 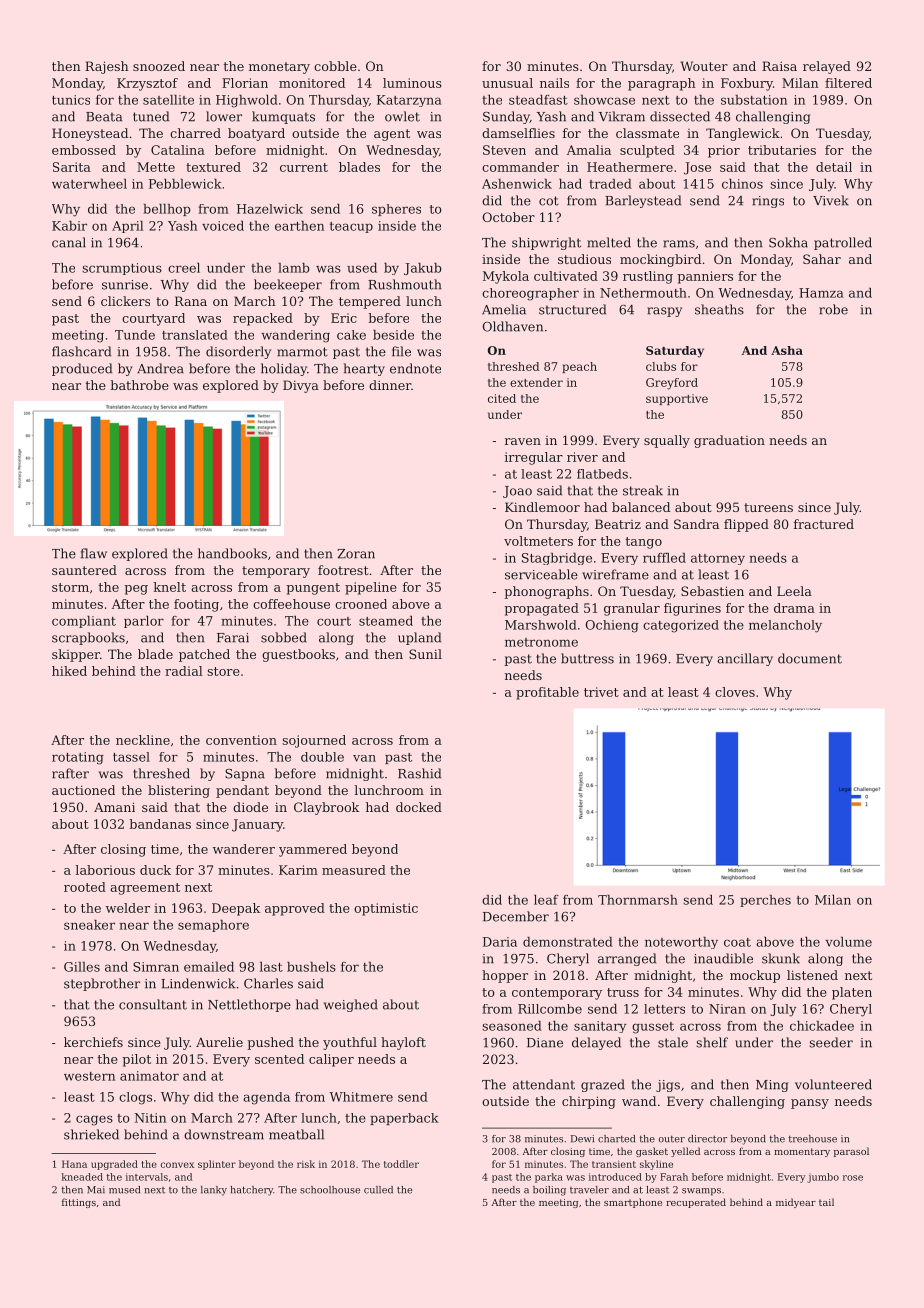 What do you see at coordinates (824, 524) in the image?
I see `fractured` at bounding box center [824, 524].
